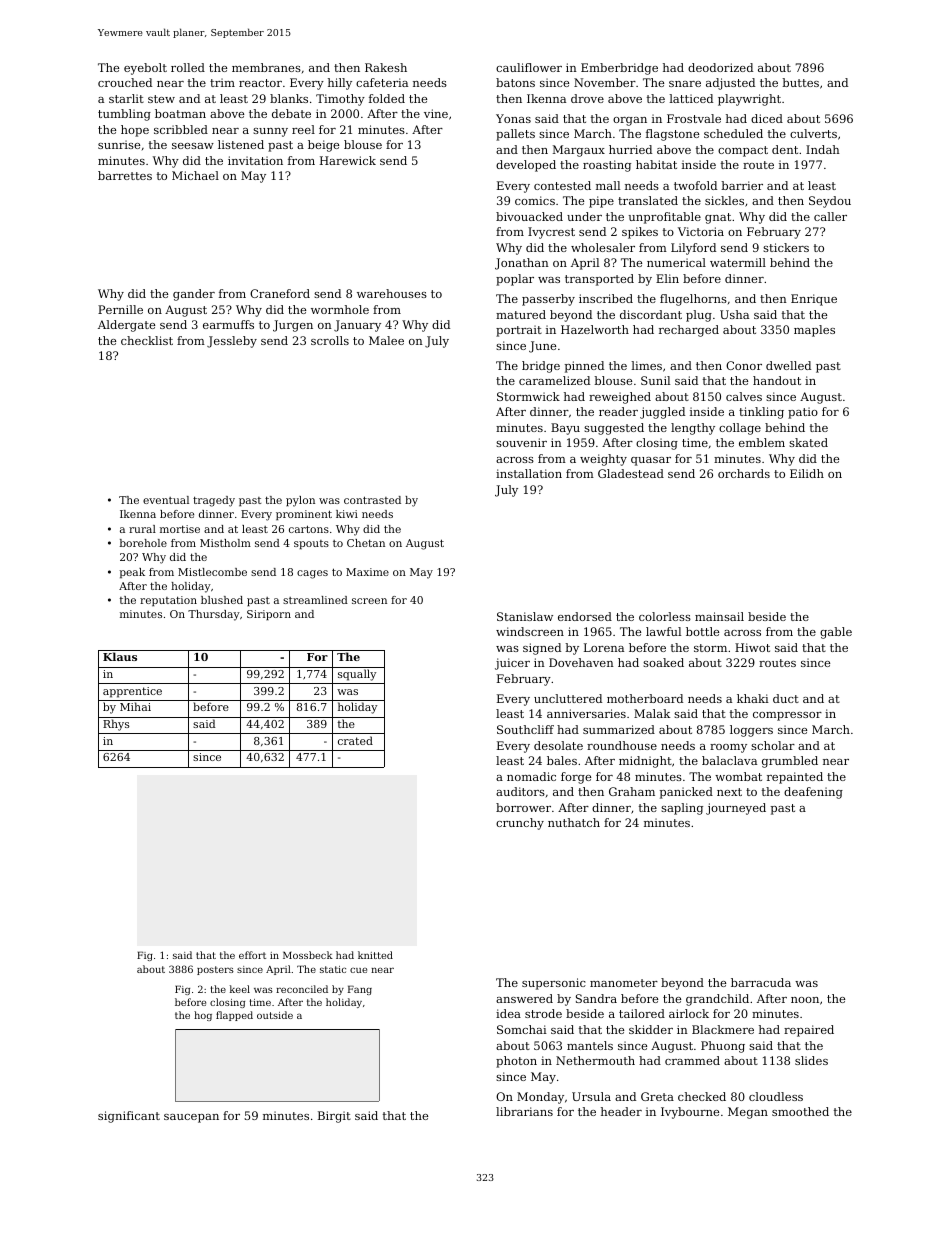  Describe the element at coordinates (836, 633) in the document. I see `gable` at that location.
